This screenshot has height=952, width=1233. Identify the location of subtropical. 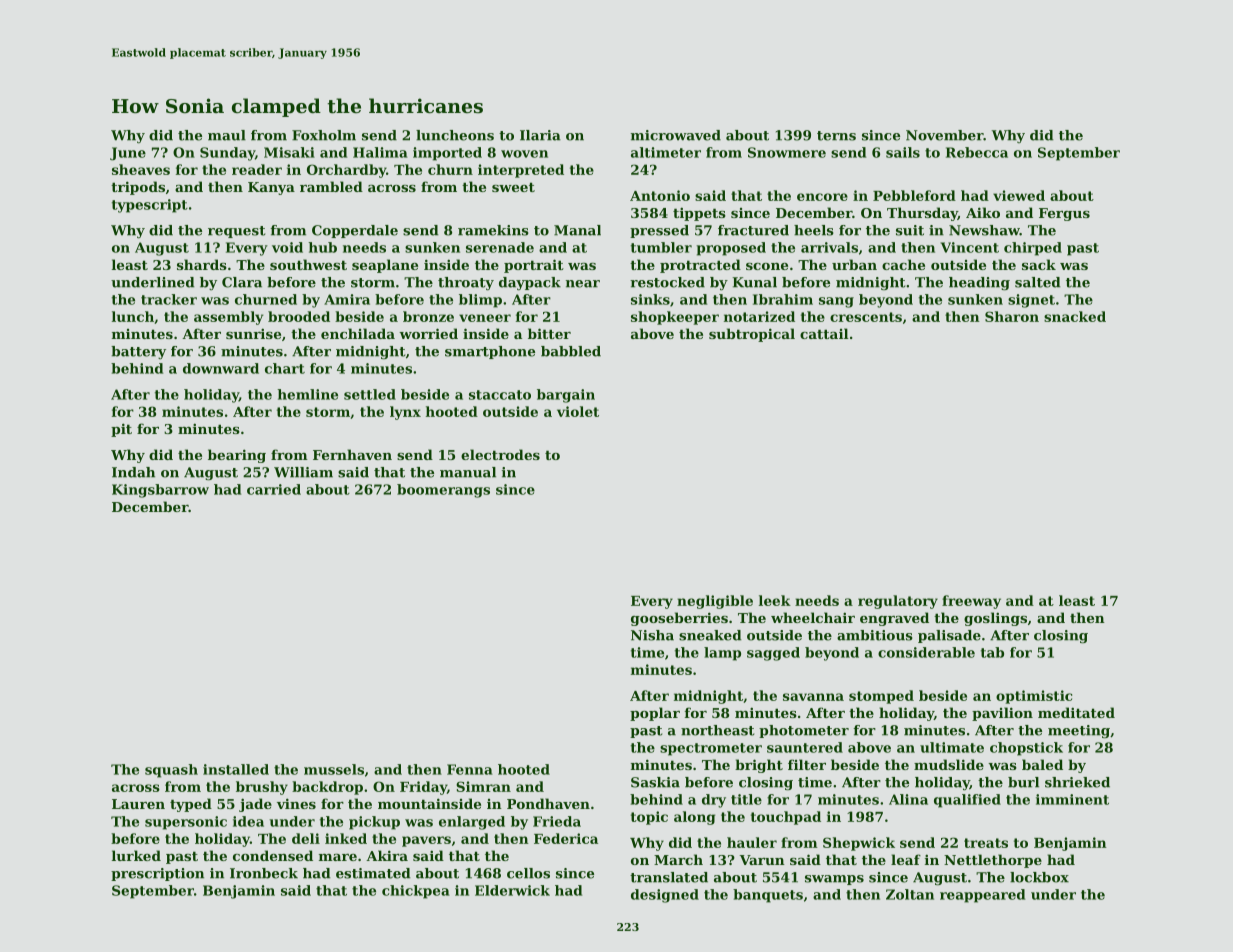
(752, 335).
